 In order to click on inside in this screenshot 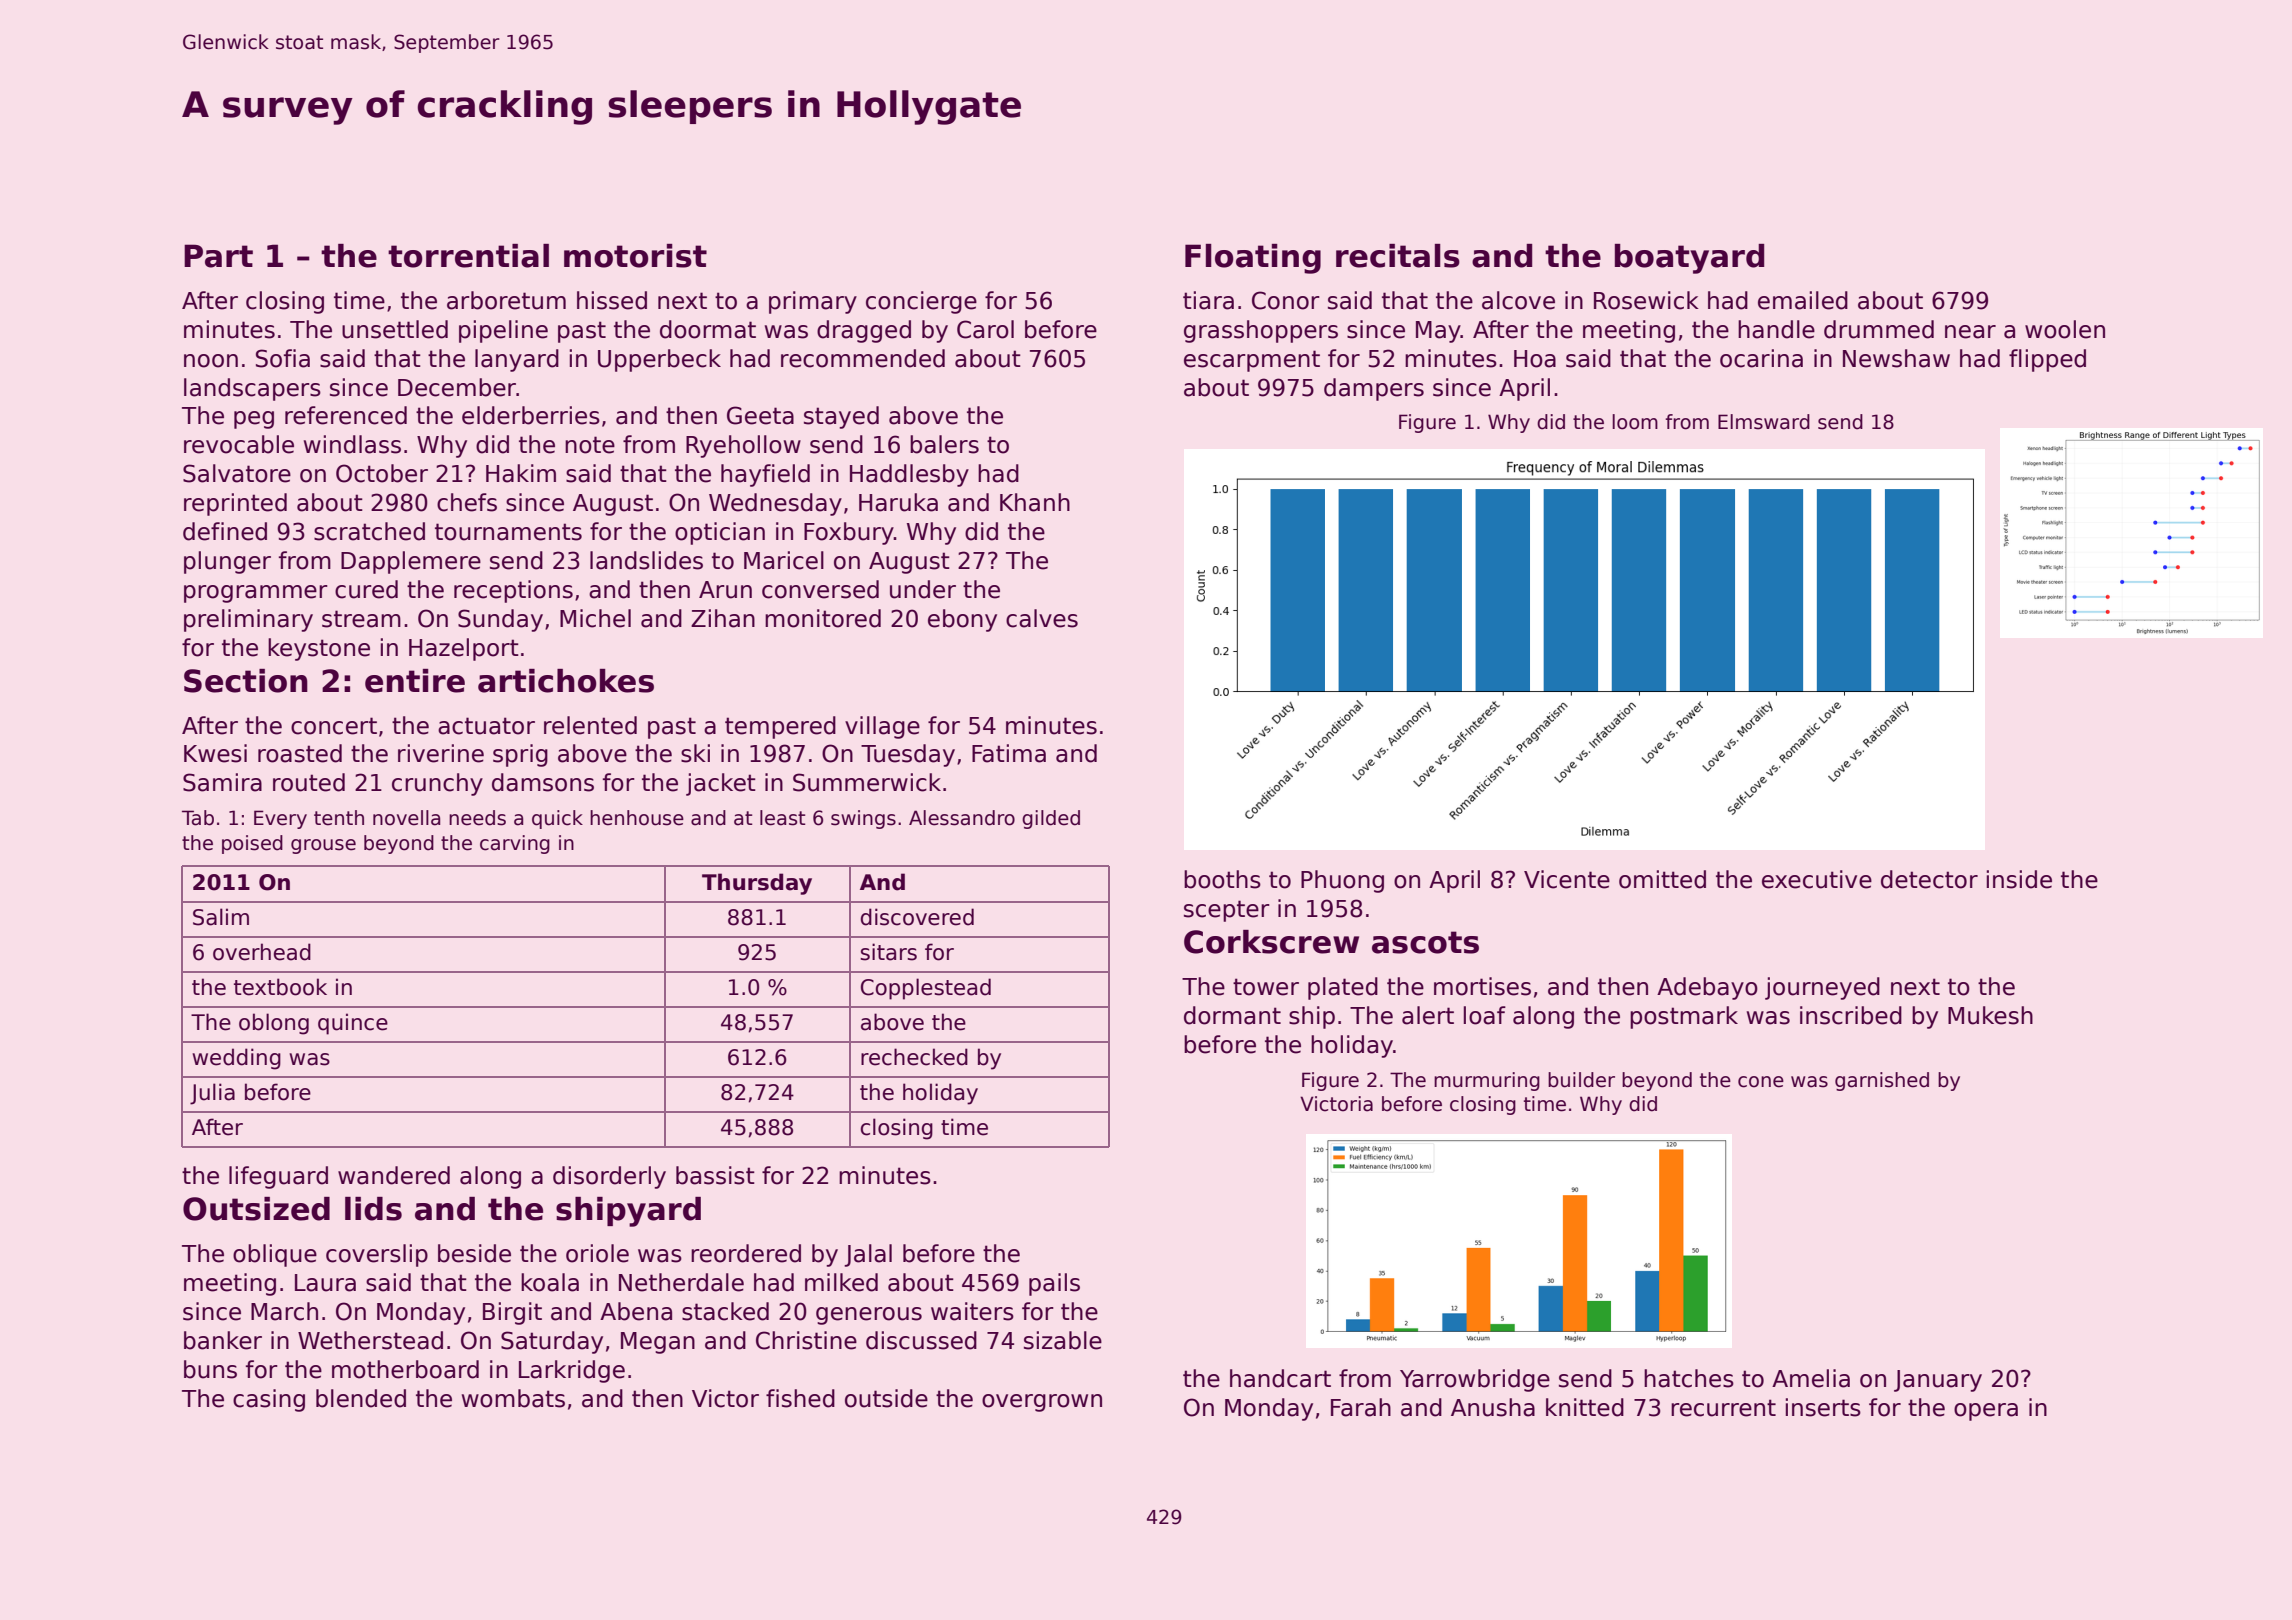, I will do `click(2019, 879)`.
